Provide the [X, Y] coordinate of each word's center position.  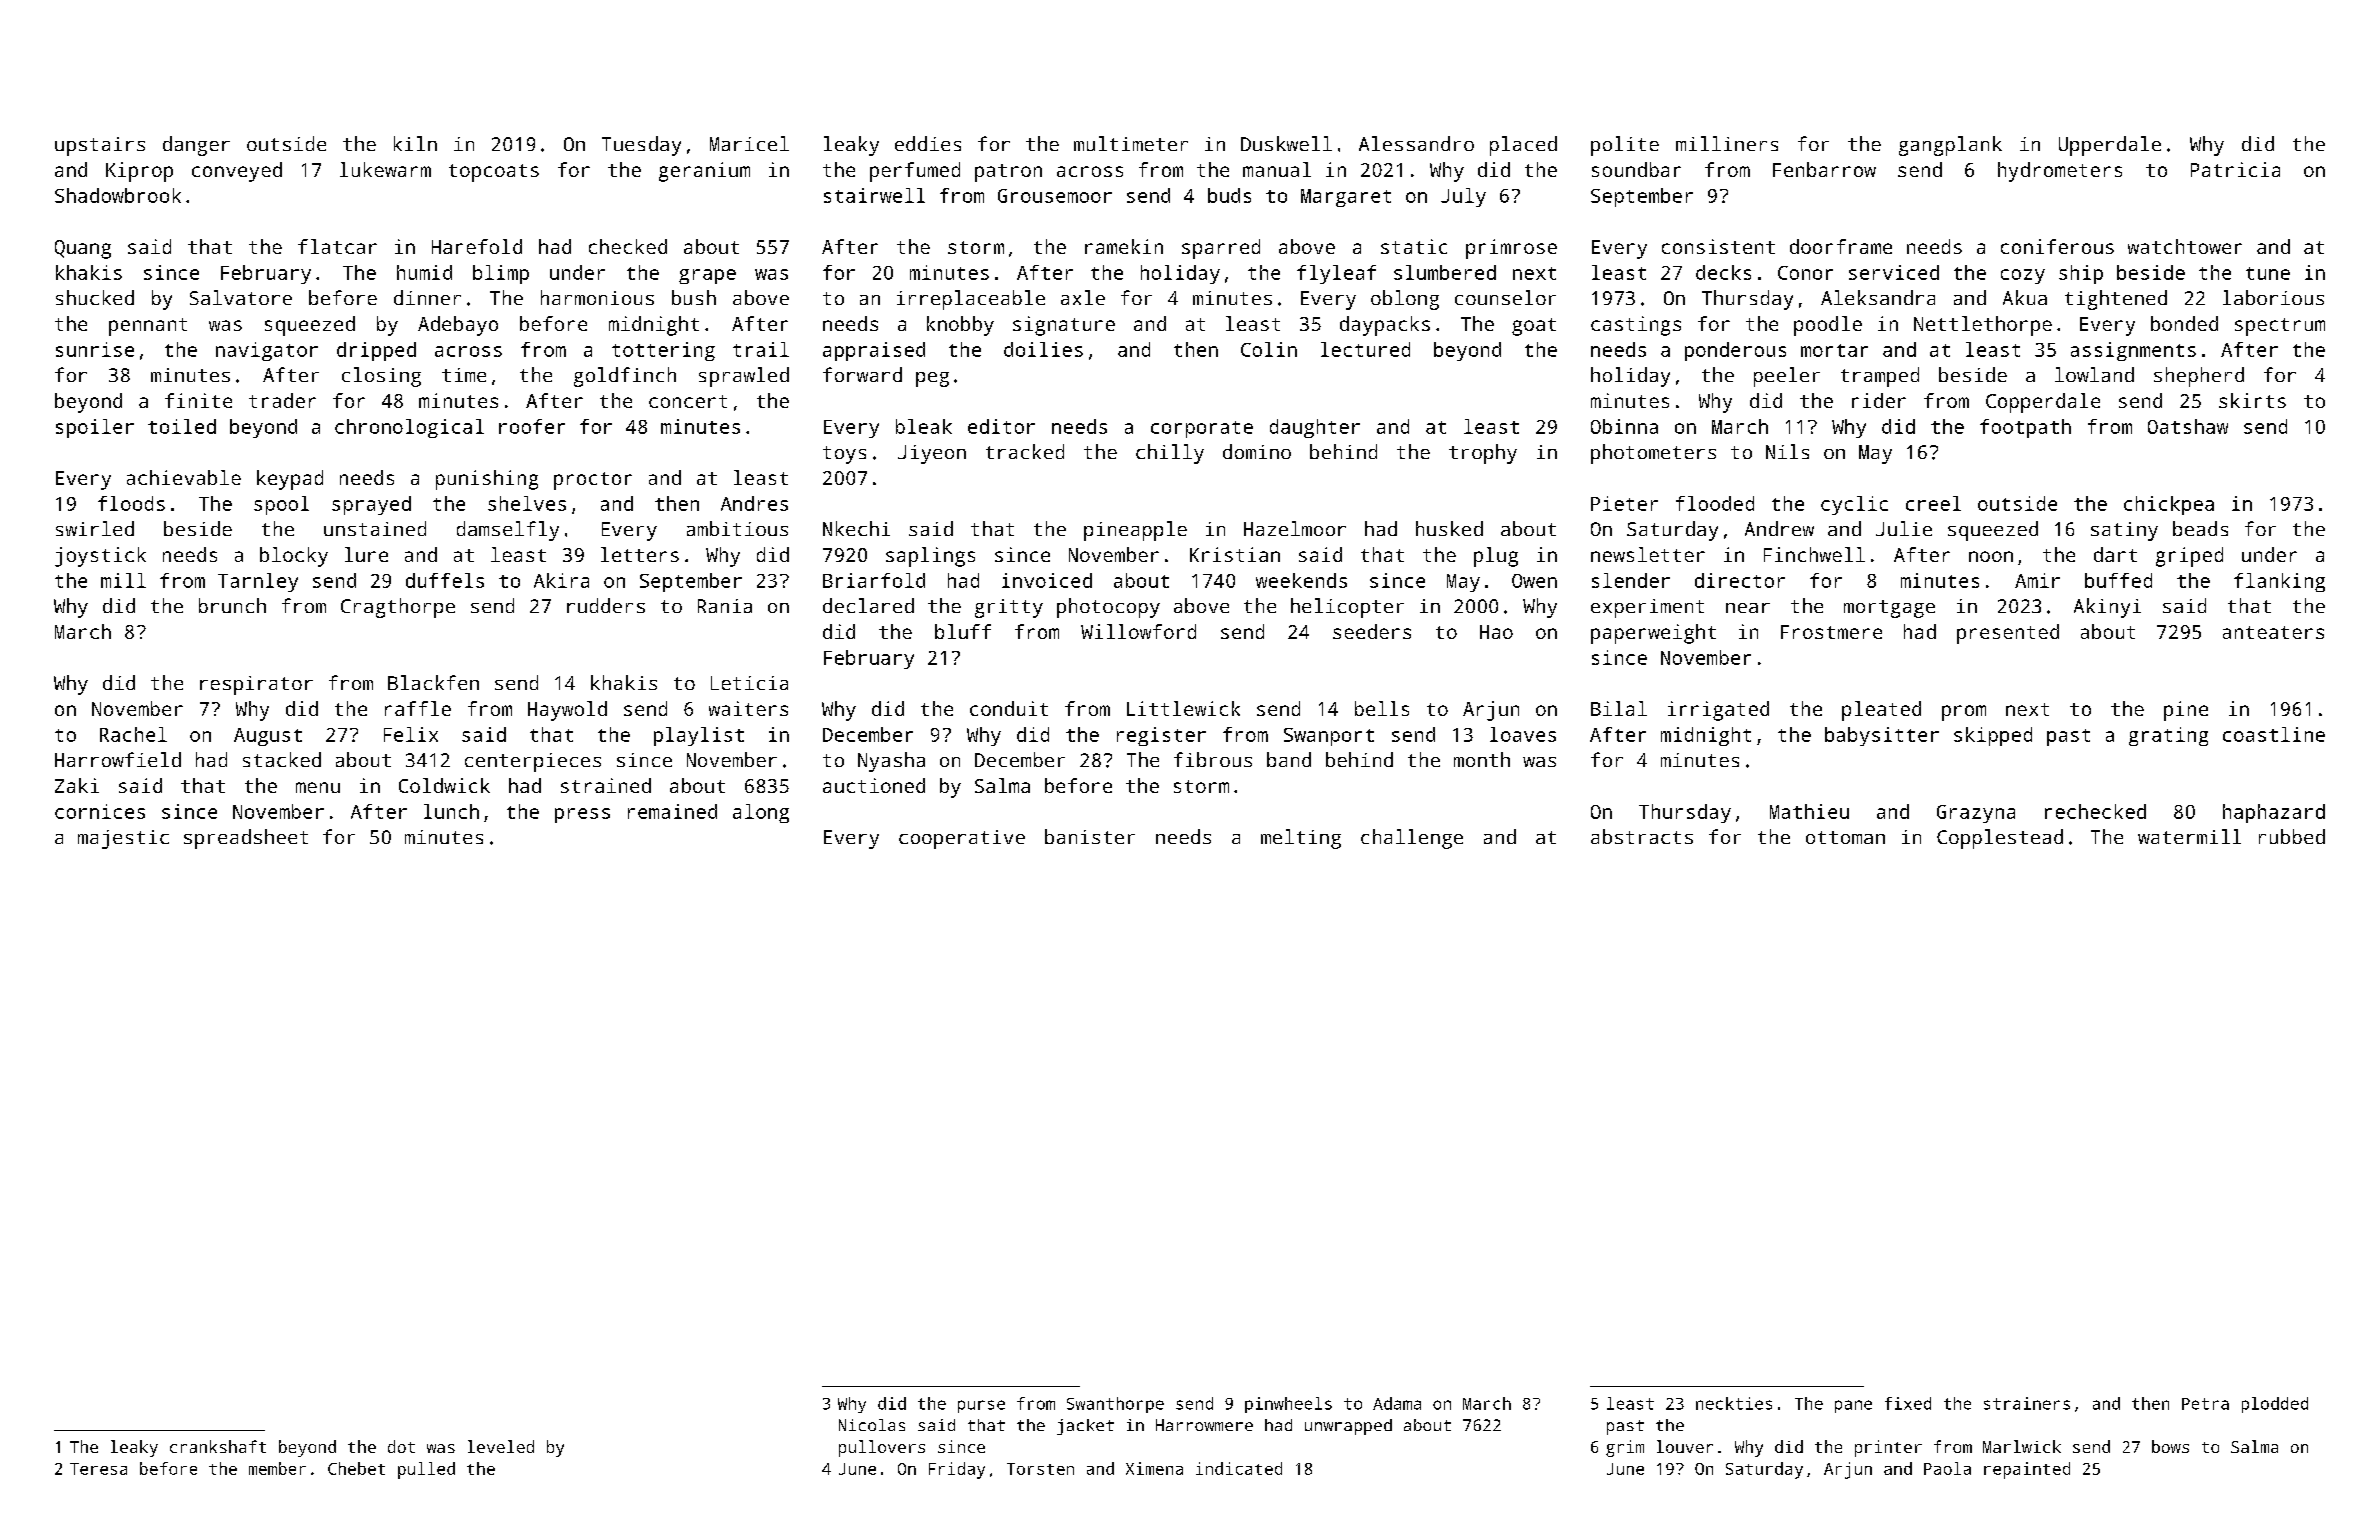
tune [2268, 273]
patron [1008, 173]
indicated [1239, 1468]
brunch [232, 605]
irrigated [1718, 711]
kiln [415, 143]
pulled [426, 1470]
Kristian [1235, 554]
